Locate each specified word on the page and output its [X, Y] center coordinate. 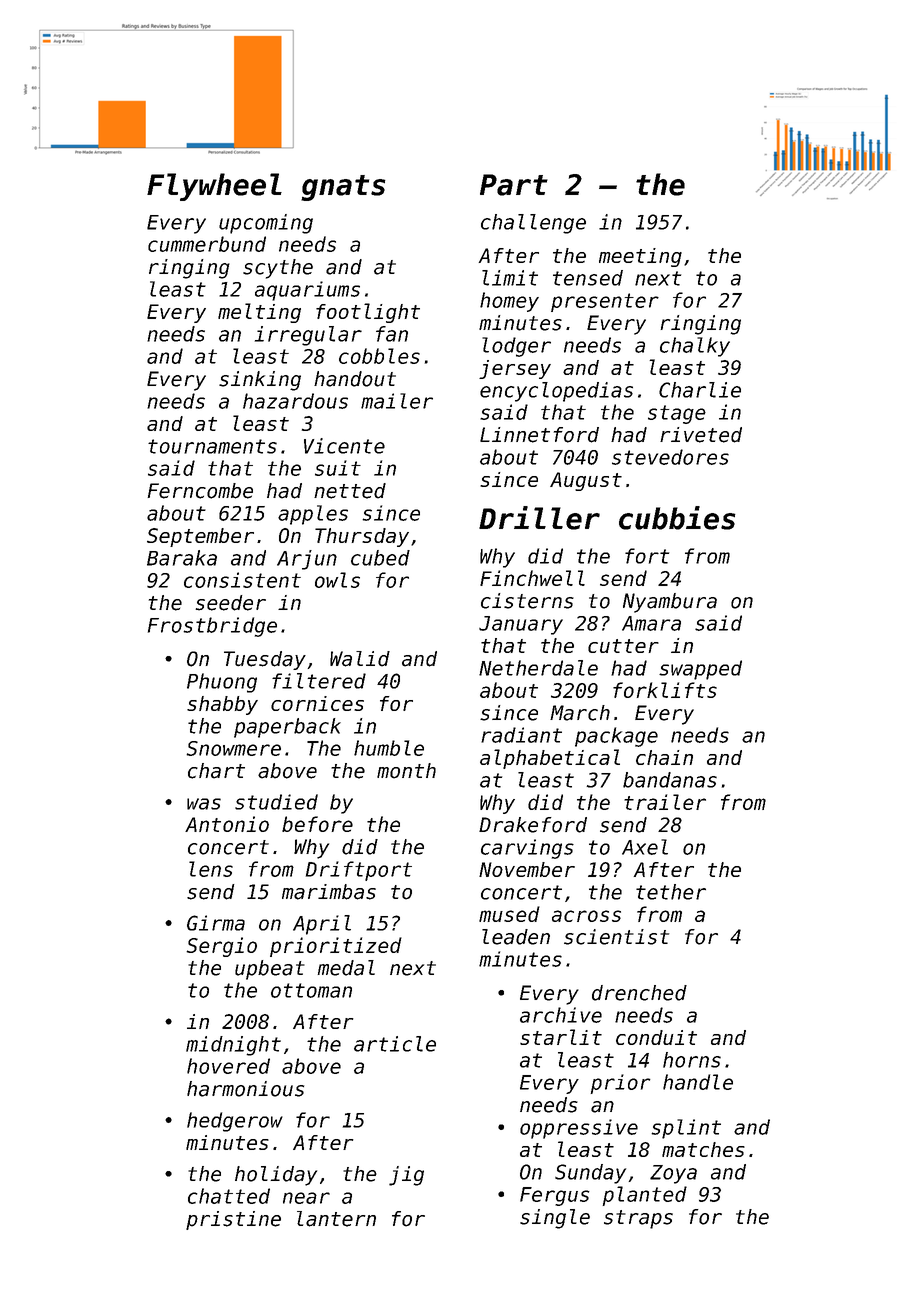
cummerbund [207, 244]
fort [647, 556]
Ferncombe [200, 491]
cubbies [677, 518]
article [395, 1044]
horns [692, 1060]
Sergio [221, 947]
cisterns [527, 601]
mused [509, 914]
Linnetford [539, 435]
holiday [276, 1176]
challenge [533, 224]
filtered [319, 681]
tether [671, 892]
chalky [695, 347]
